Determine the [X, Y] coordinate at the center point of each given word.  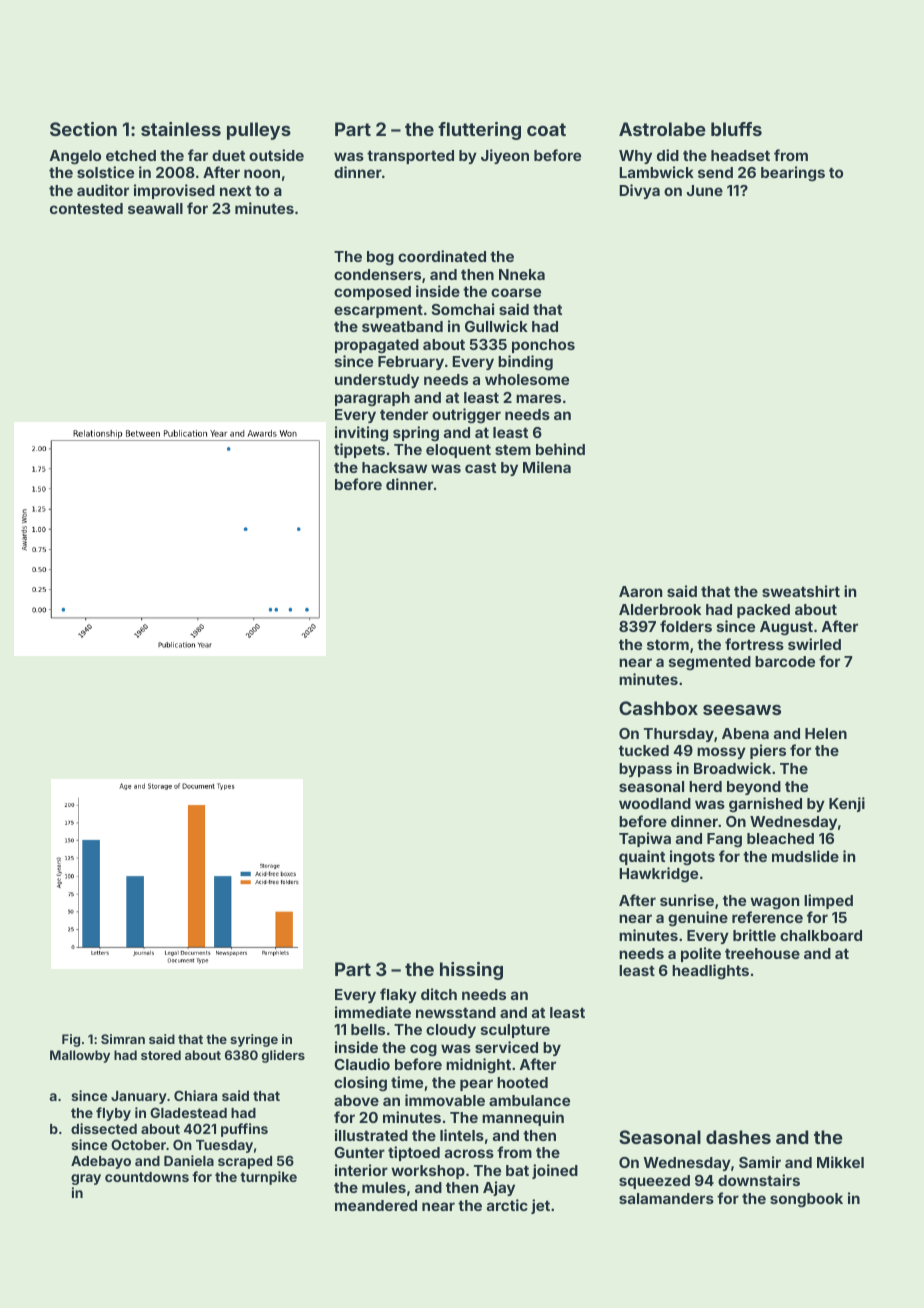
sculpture [515, 1031]
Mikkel [840, 1162]
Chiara [195, 1095]
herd [705, 786]
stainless [181, 129]
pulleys [259, 131]
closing [360, 1084]
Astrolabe [662, 129]
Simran [123, 1039]
